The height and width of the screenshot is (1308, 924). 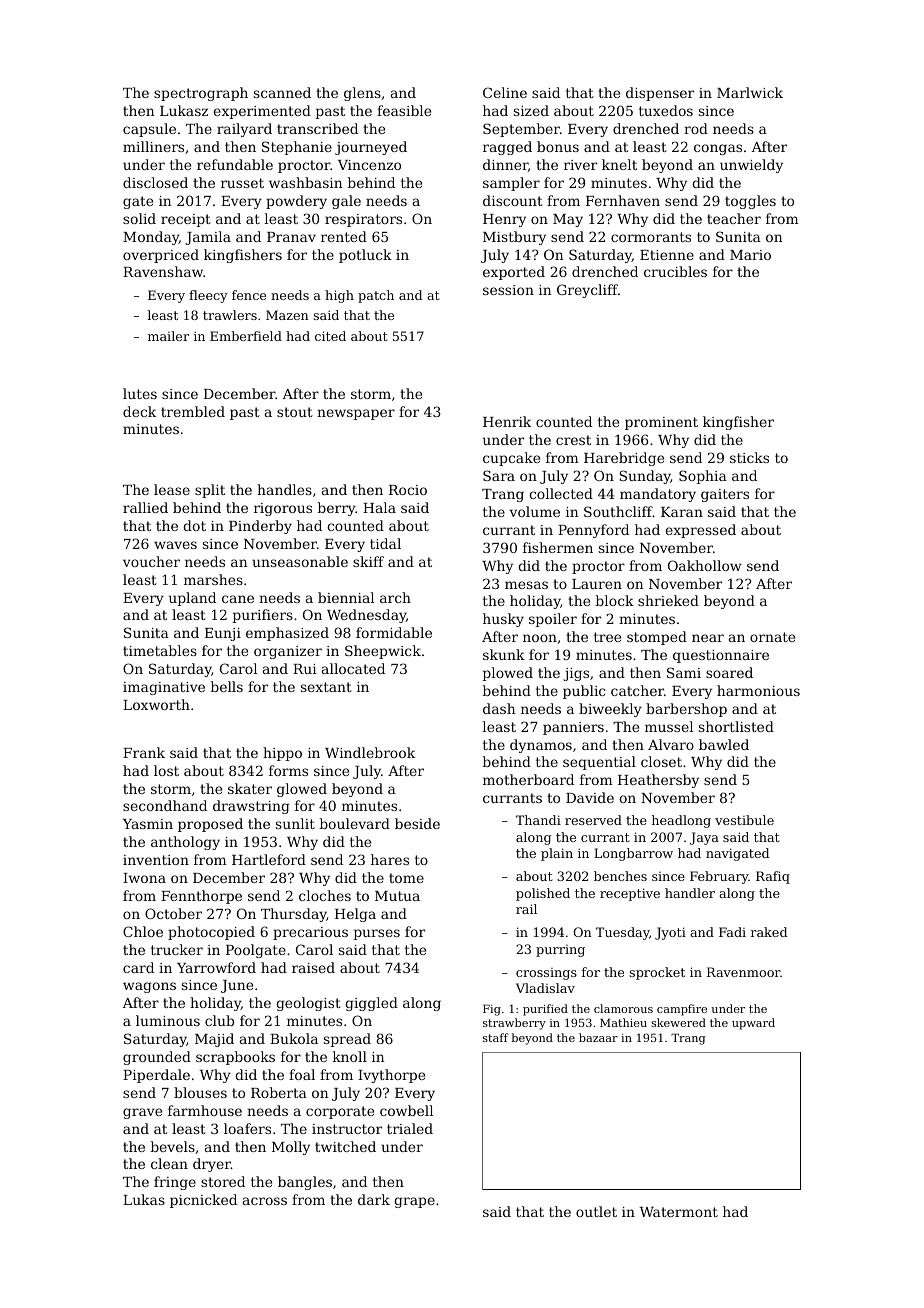 What do you see at coordinates (151, 561) in the screenshot?
I see `voucher` at bounding box center [151, 561].
